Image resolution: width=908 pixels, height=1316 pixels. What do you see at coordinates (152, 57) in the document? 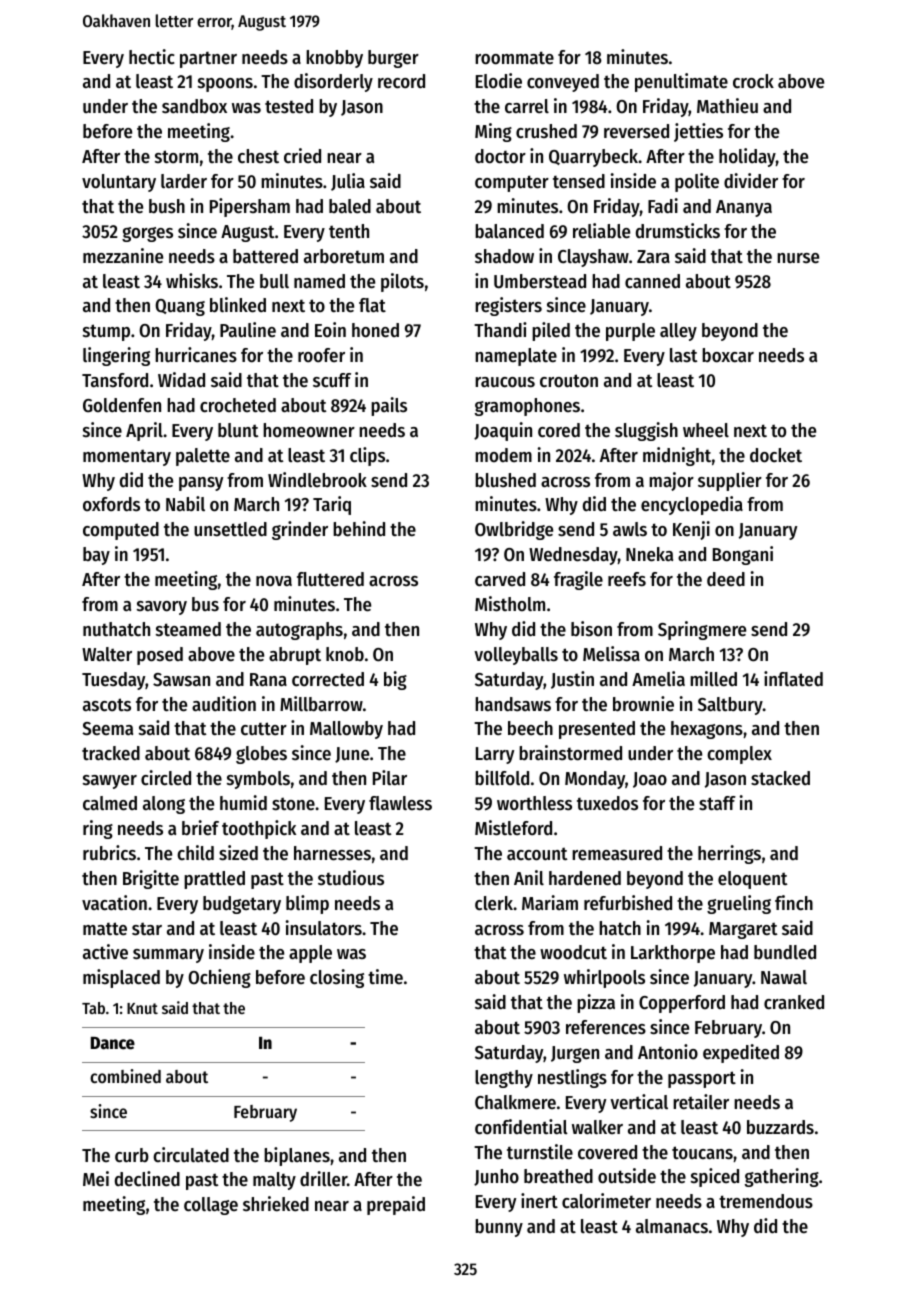
I see `hectic` at bounding box center [152, 57].
